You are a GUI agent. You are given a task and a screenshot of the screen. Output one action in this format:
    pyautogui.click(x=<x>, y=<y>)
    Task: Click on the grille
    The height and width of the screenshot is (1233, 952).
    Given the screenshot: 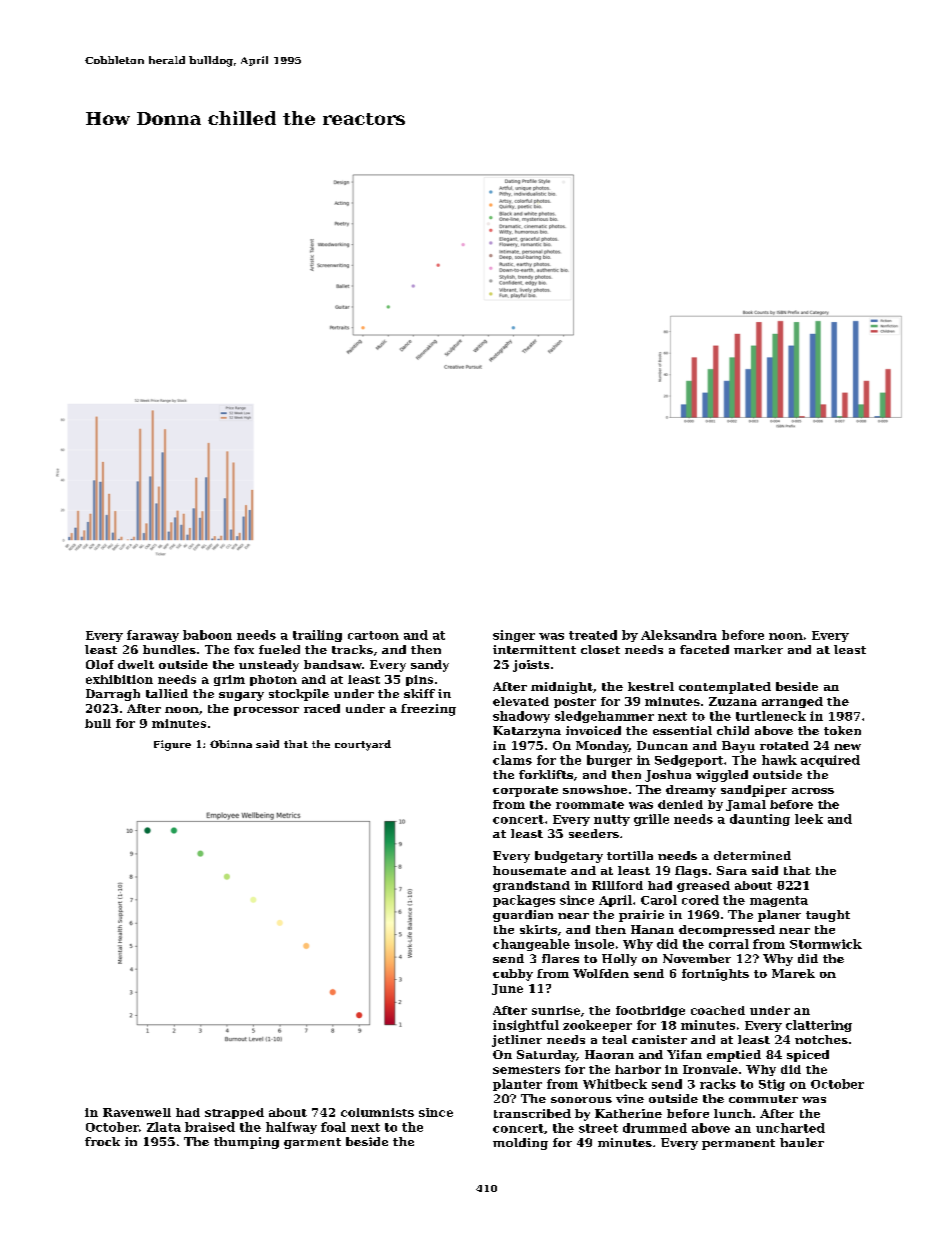 What is the action you would take?
    pyautogui.click(x=651, y=820)
